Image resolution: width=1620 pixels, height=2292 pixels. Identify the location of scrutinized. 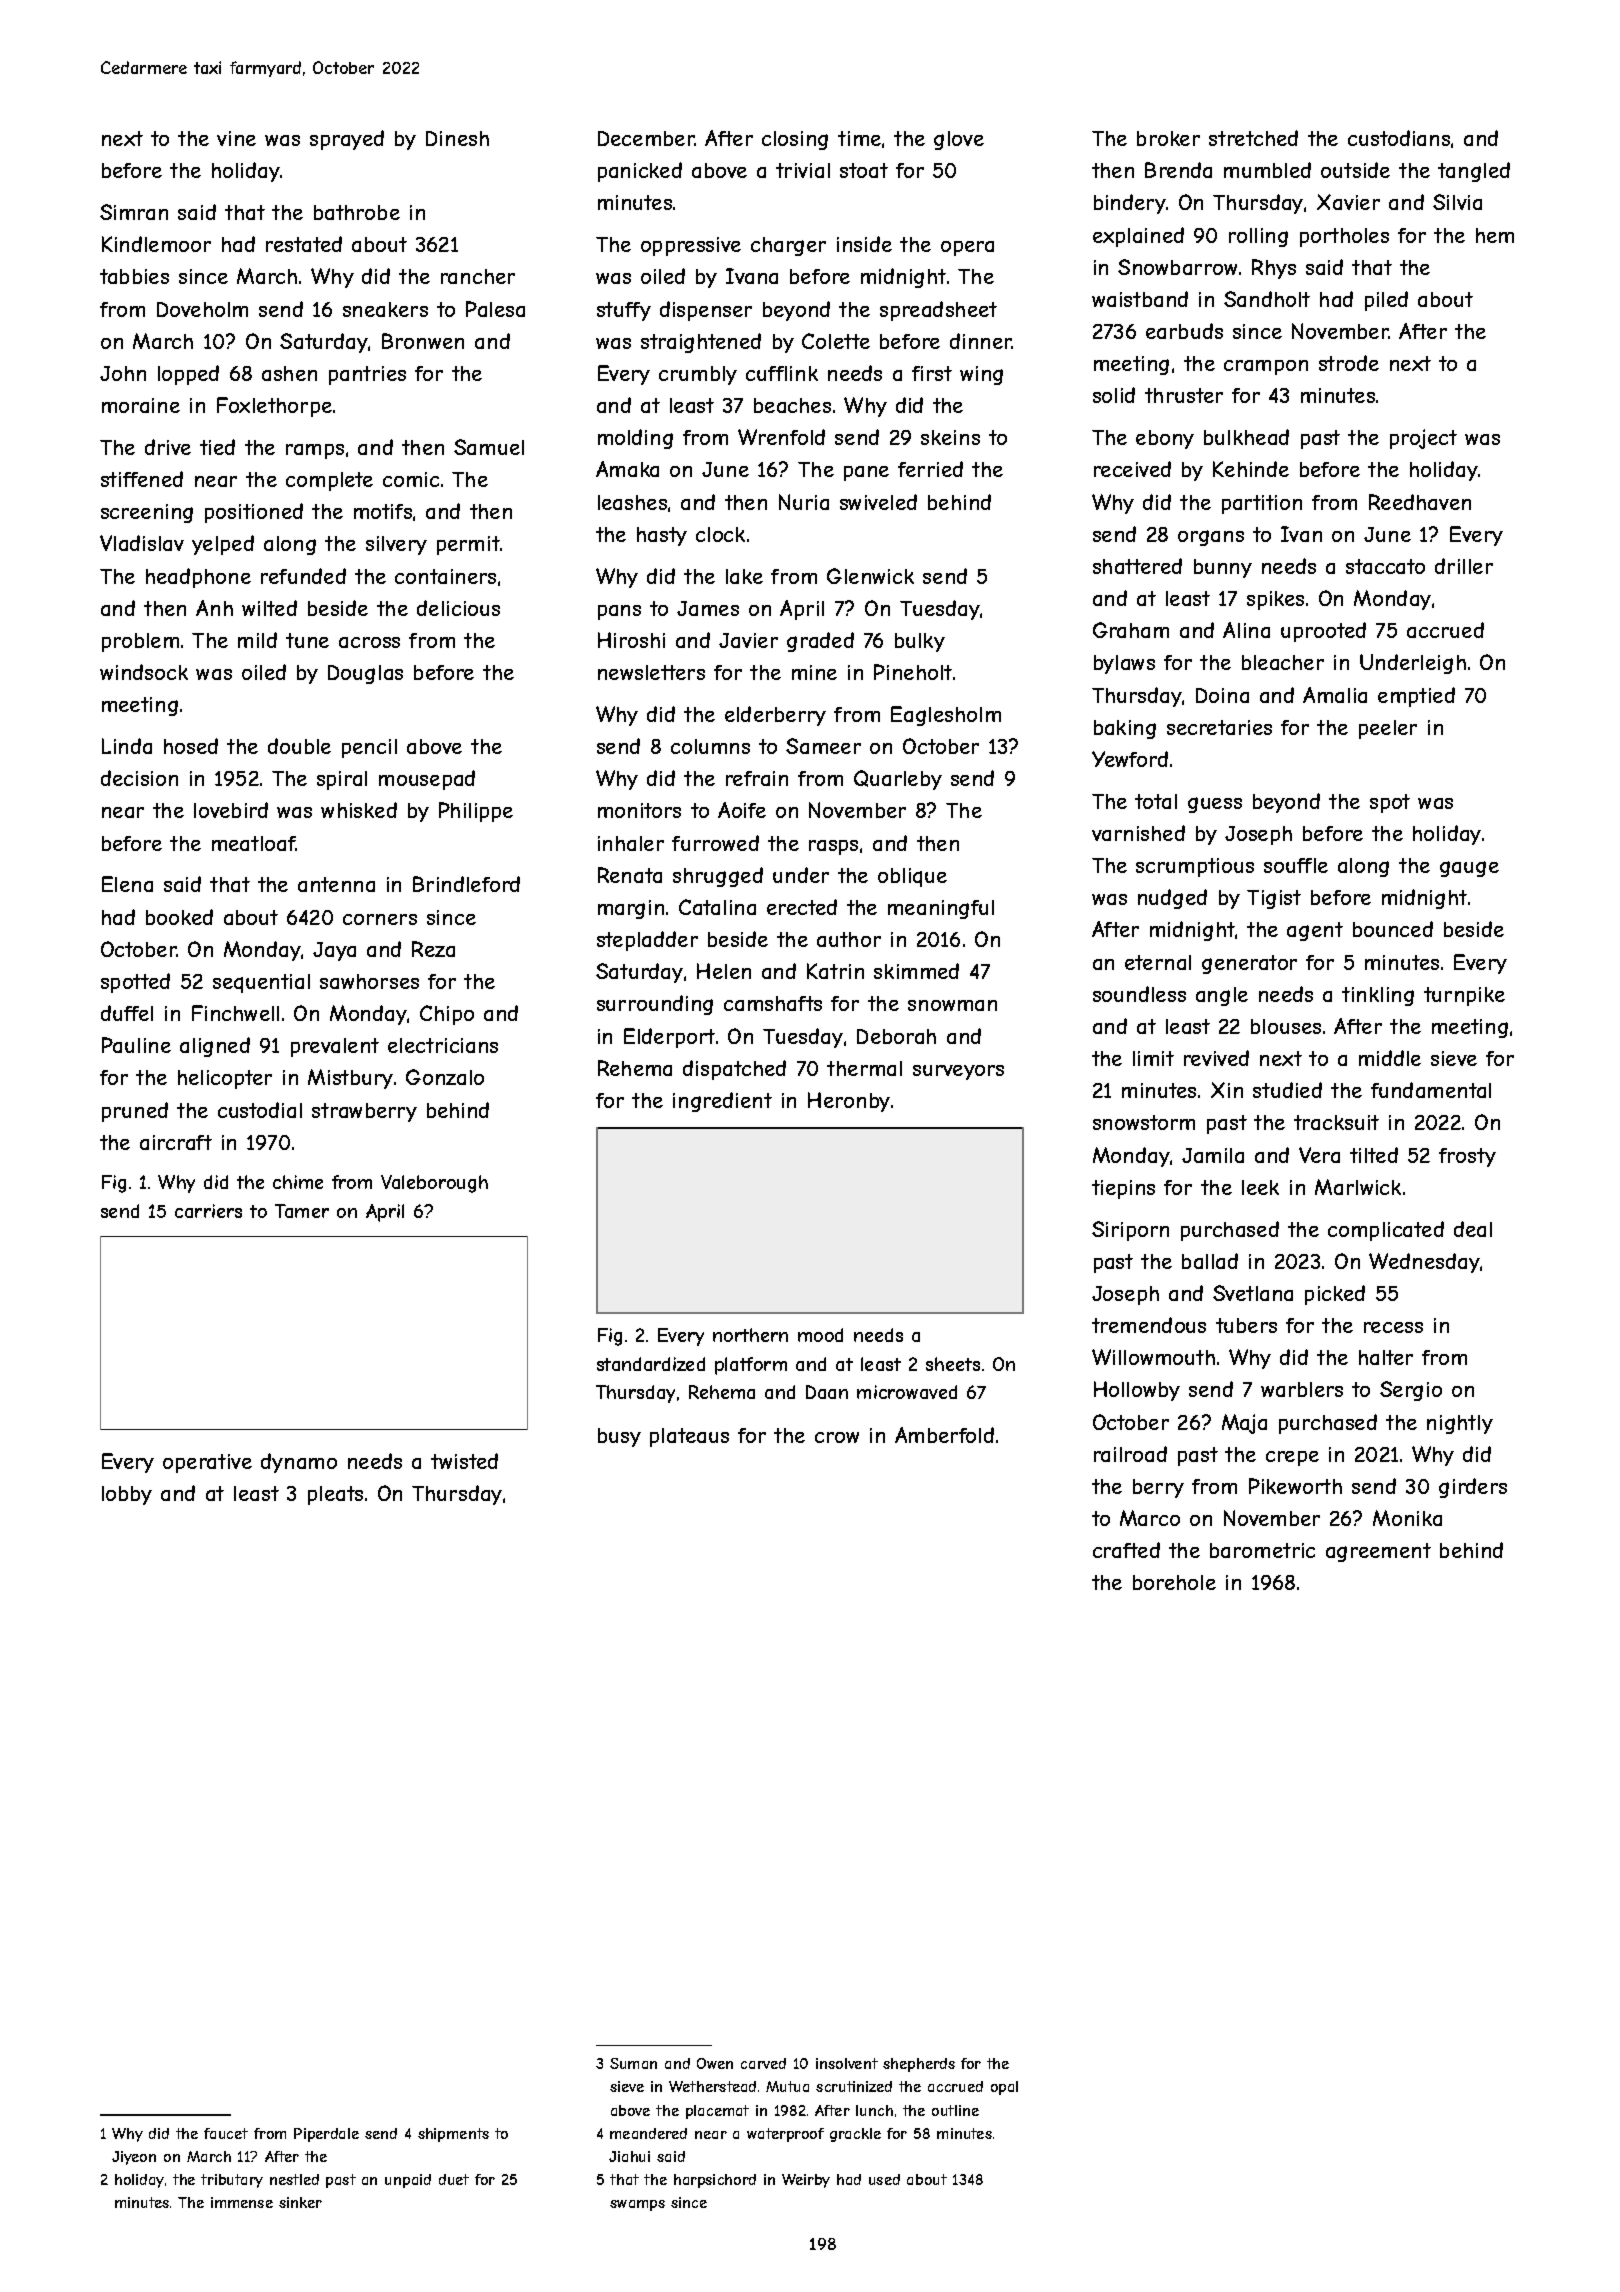
(854, 2086).
